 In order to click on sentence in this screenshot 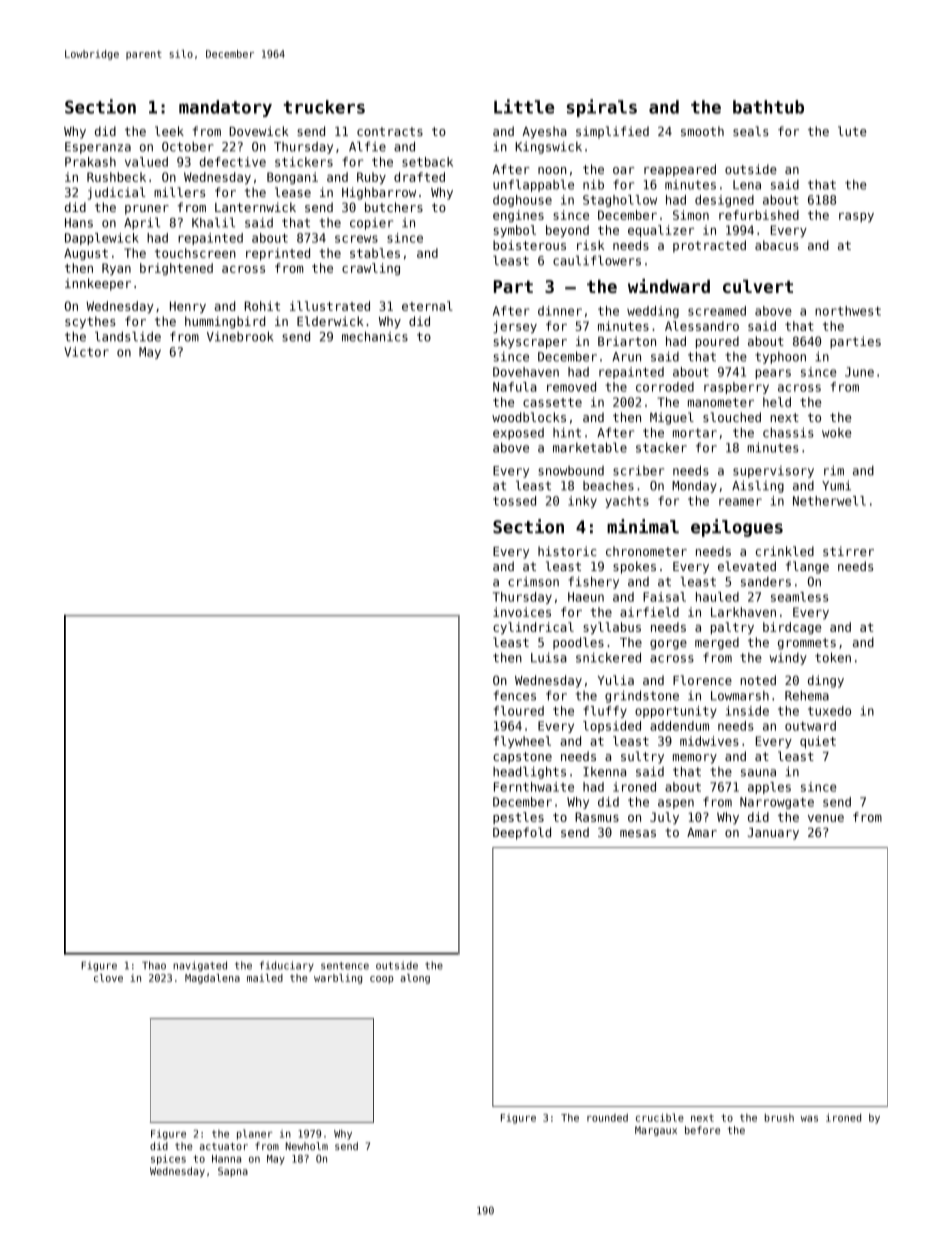, I will do `click(345, 966)`.
